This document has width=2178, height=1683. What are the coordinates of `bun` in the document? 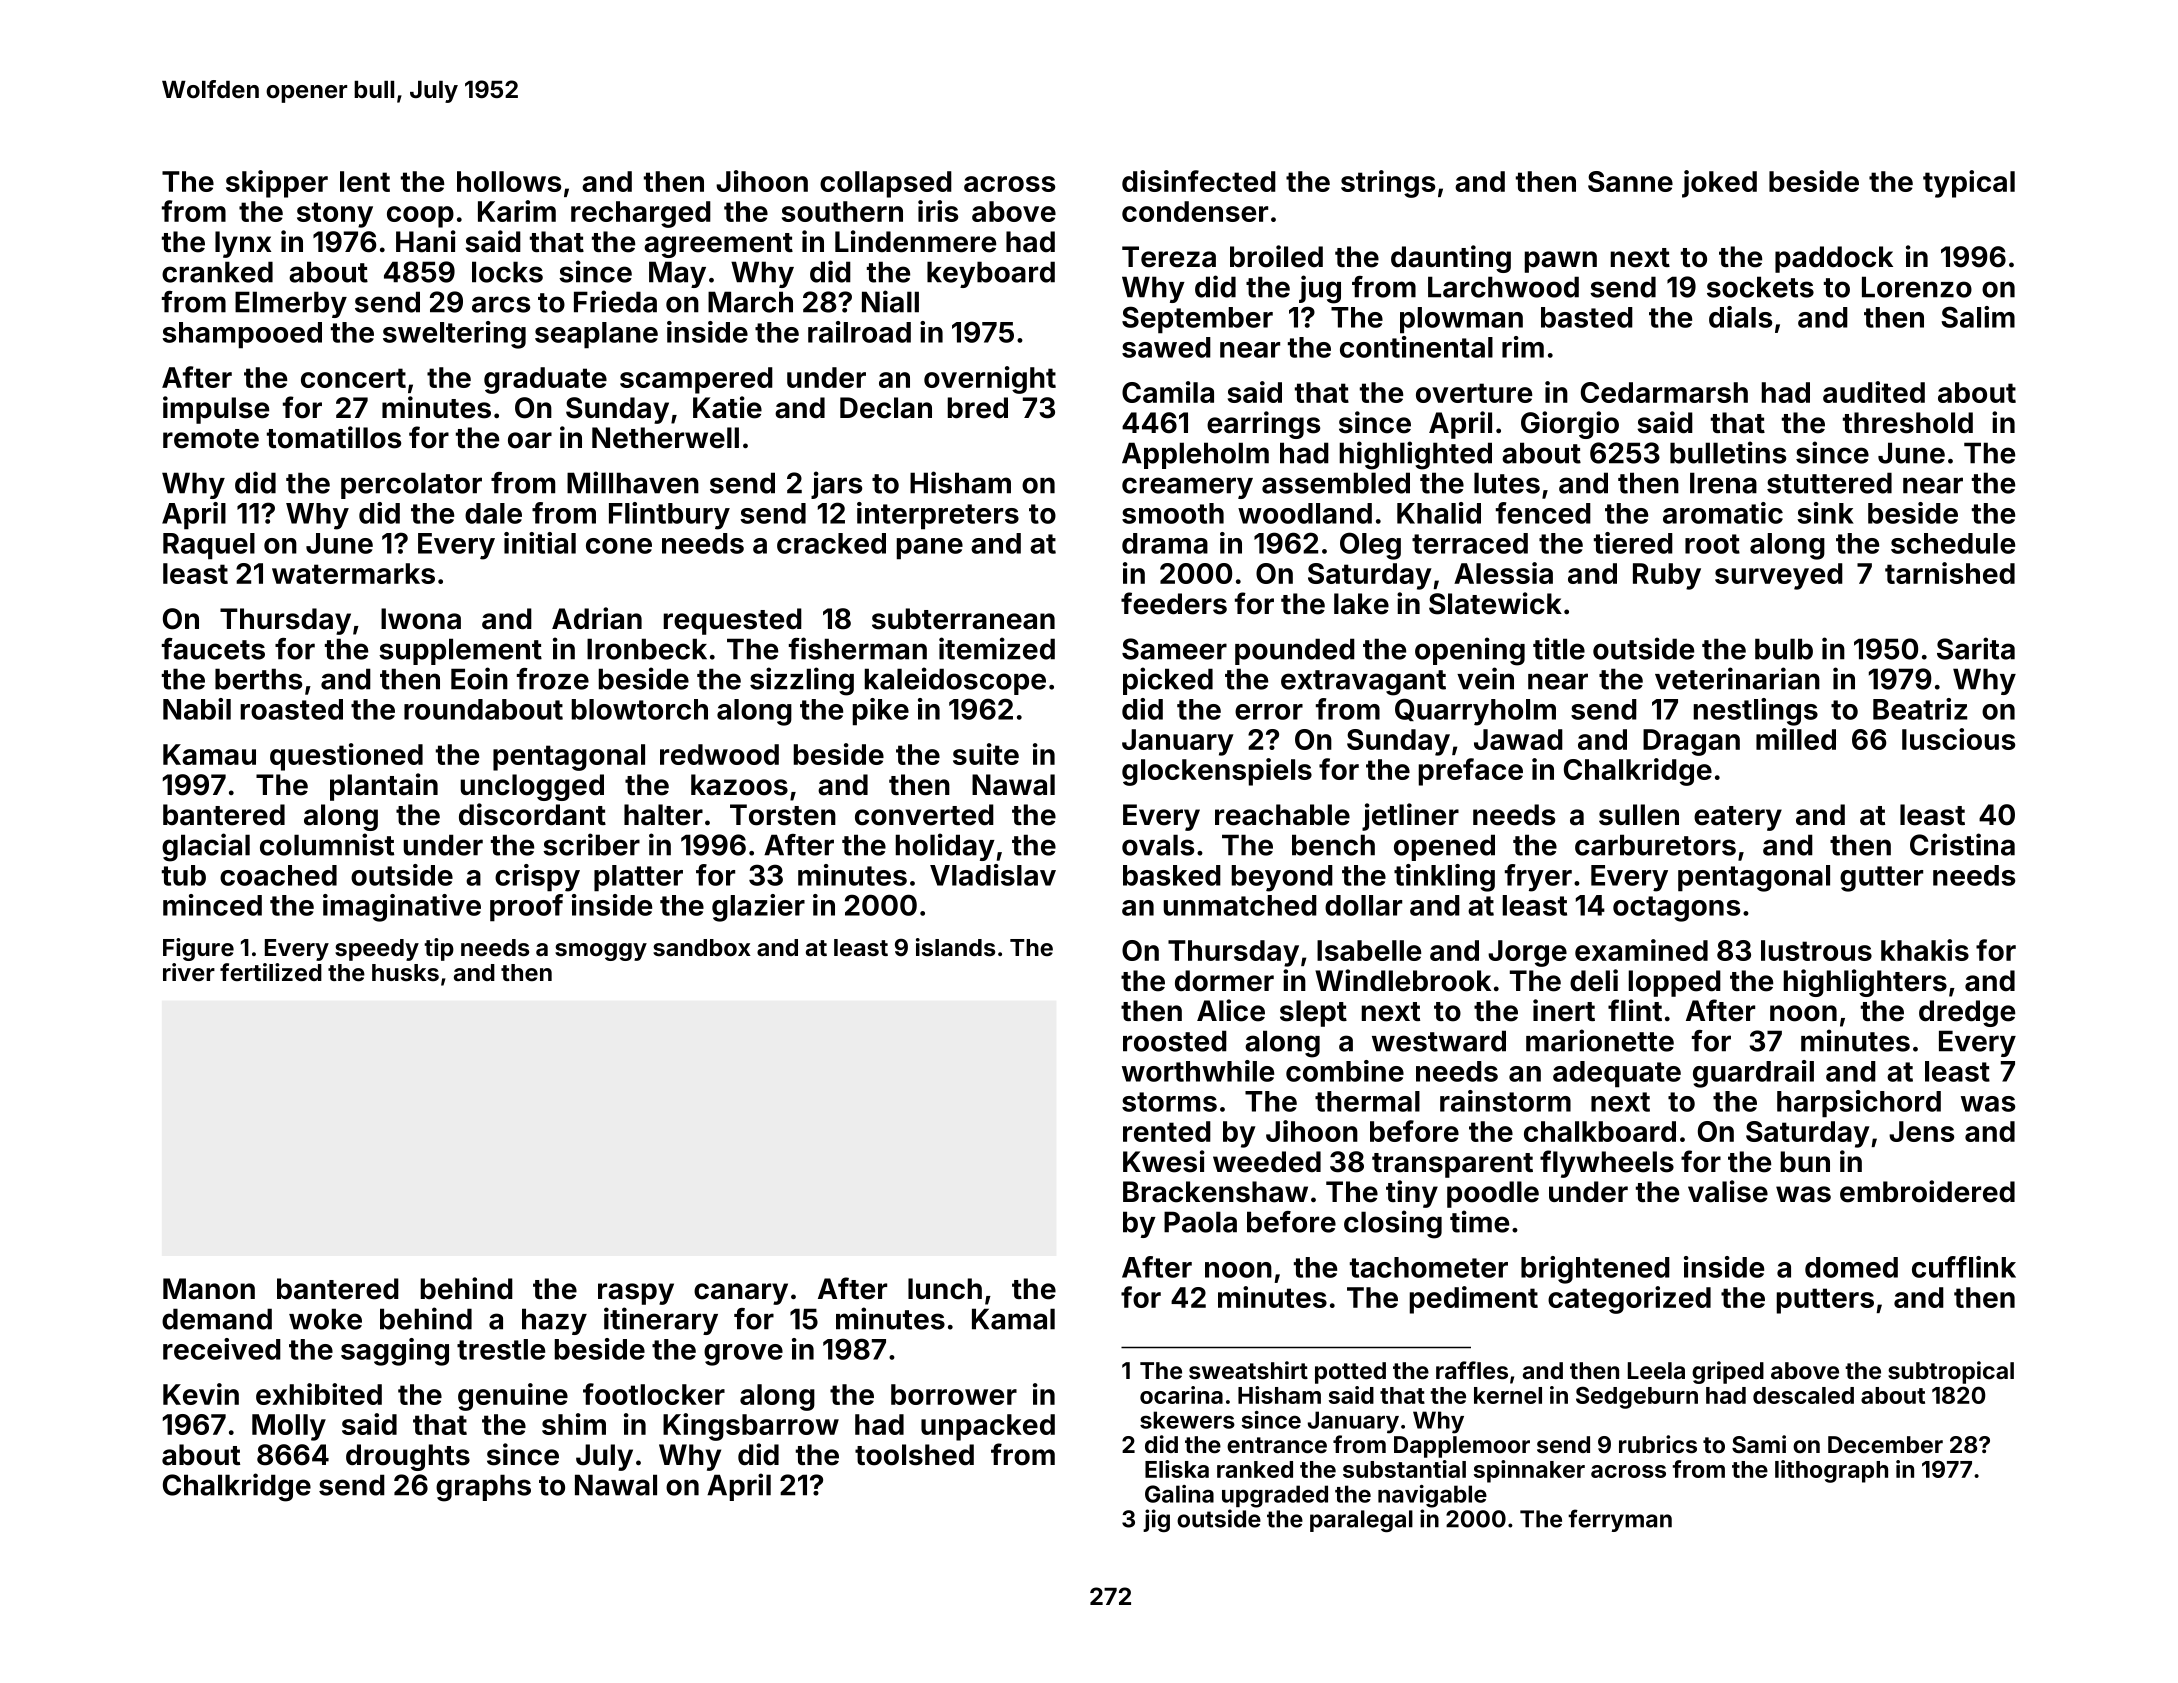 It's located at (1805, 1162).
